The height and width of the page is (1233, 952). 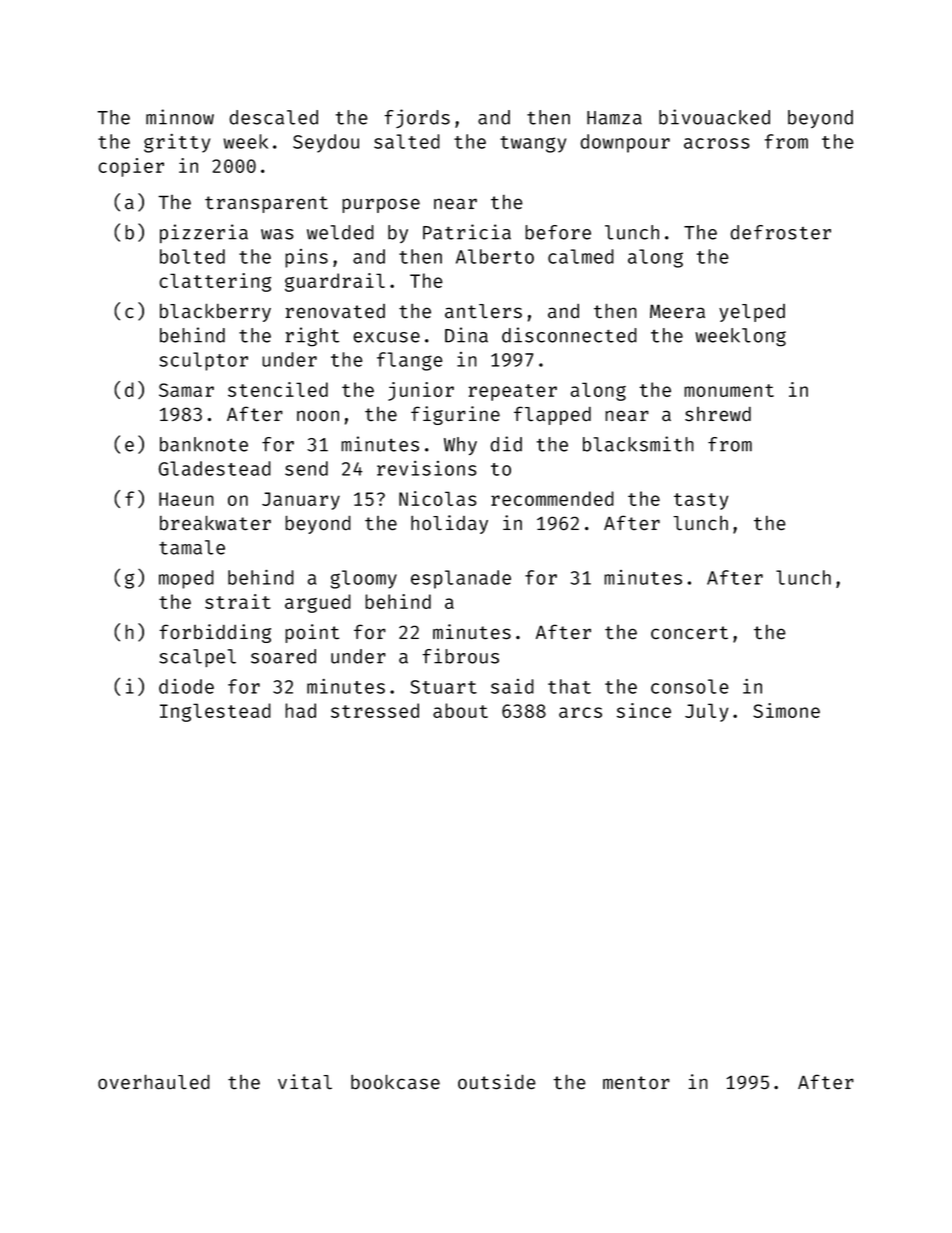 What do you see at coordinates (786, 710) in the page?
I see `Simone` at bounding box center [786, 710].
